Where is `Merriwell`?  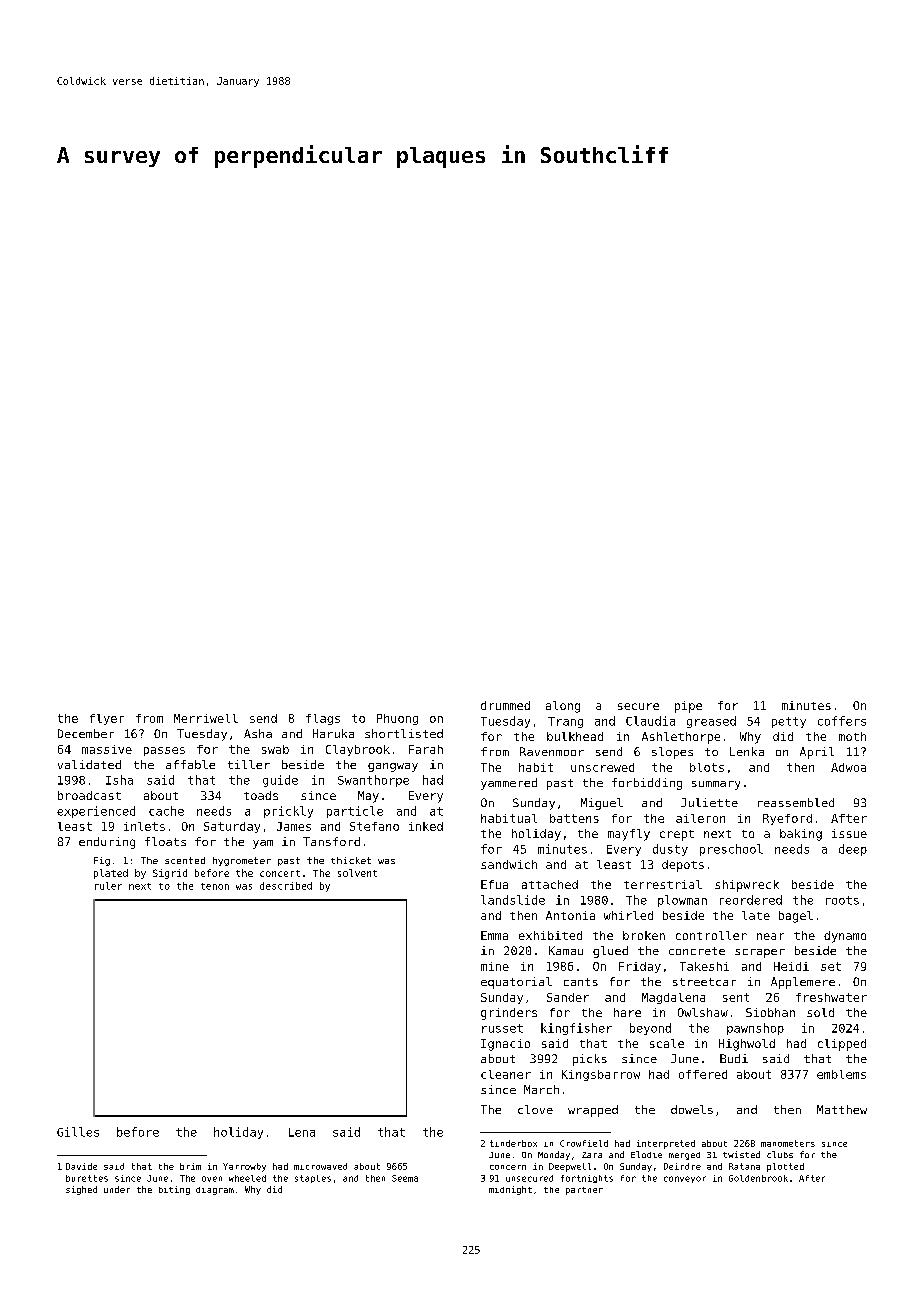
Merriwell is located at coordinates (206, 718).
